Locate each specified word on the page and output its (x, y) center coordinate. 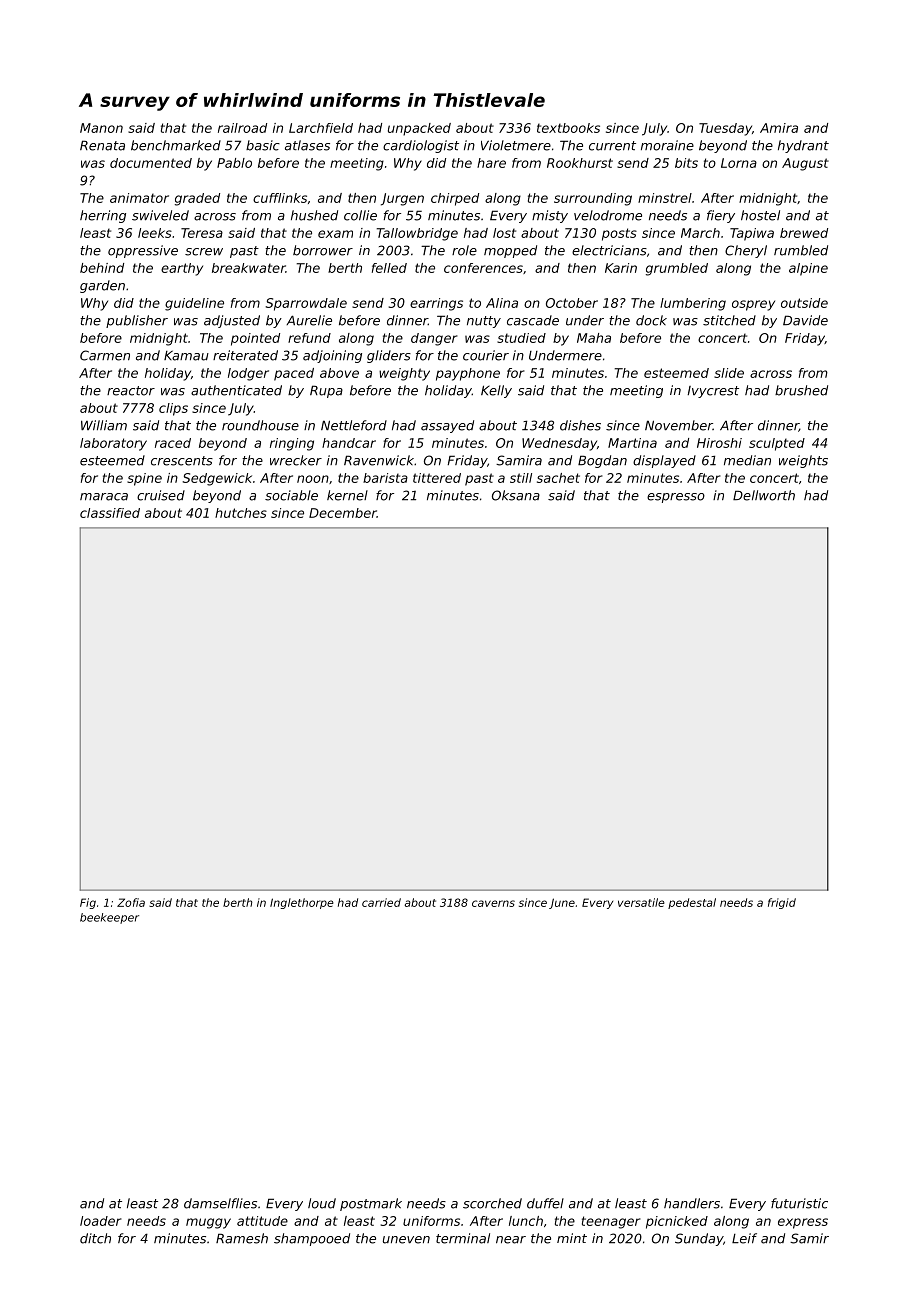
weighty (404, 374)
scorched (492, 1203)
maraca (104, 497)
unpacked (419, 129)
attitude (262, 1221)
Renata (102, 145)
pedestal (692, 903)
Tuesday (725, 129)
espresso (676, 498)
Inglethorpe (302, 903)
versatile (641, 902)
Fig (88, 903)
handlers (692, 1203)
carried (381, 902)
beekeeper (109, 918)
